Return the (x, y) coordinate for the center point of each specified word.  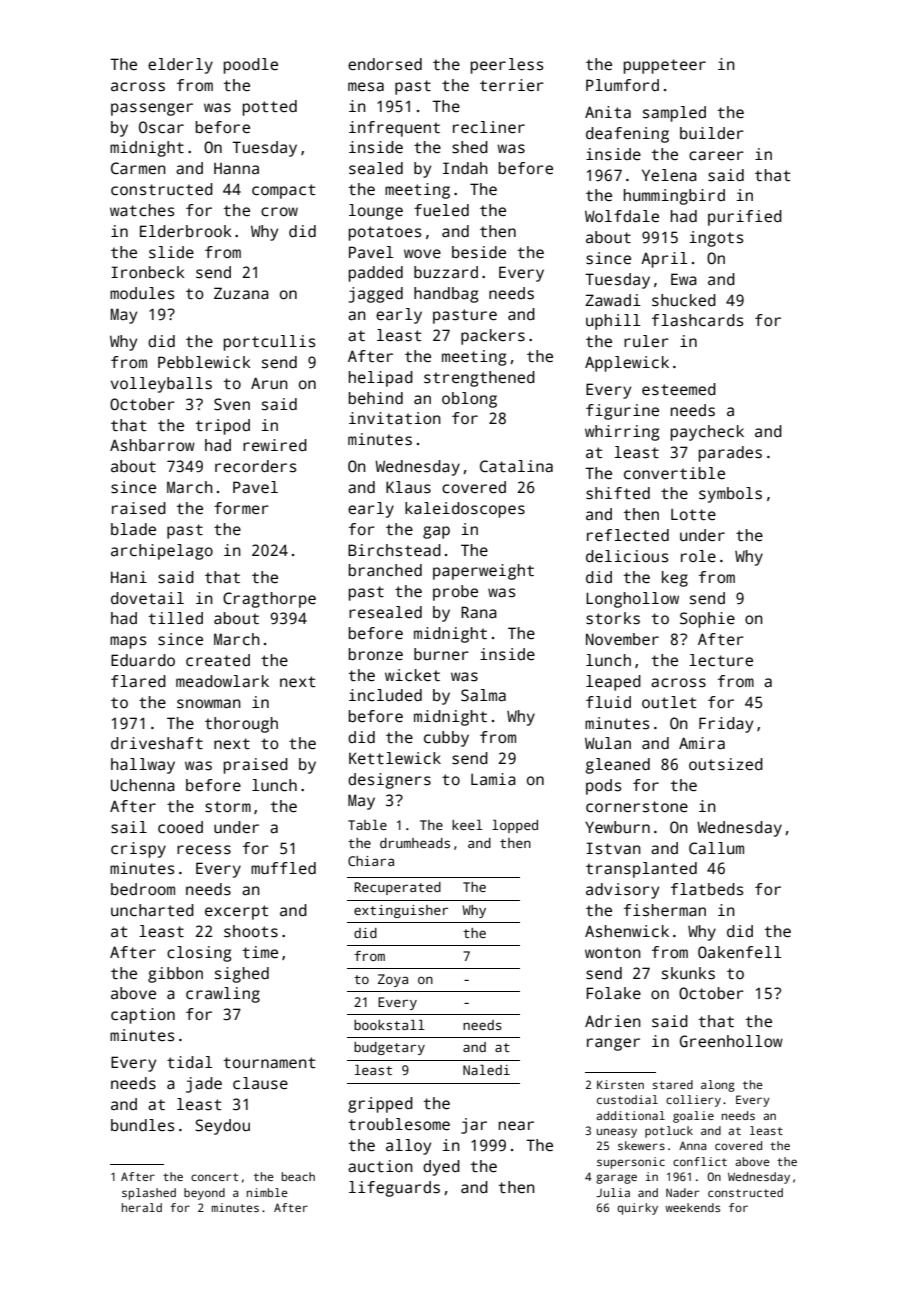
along (718, 1086)
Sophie (707, 620)
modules (142, 293)
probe (455, 593)
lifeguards (394, 1189)
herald (142, 1207)
